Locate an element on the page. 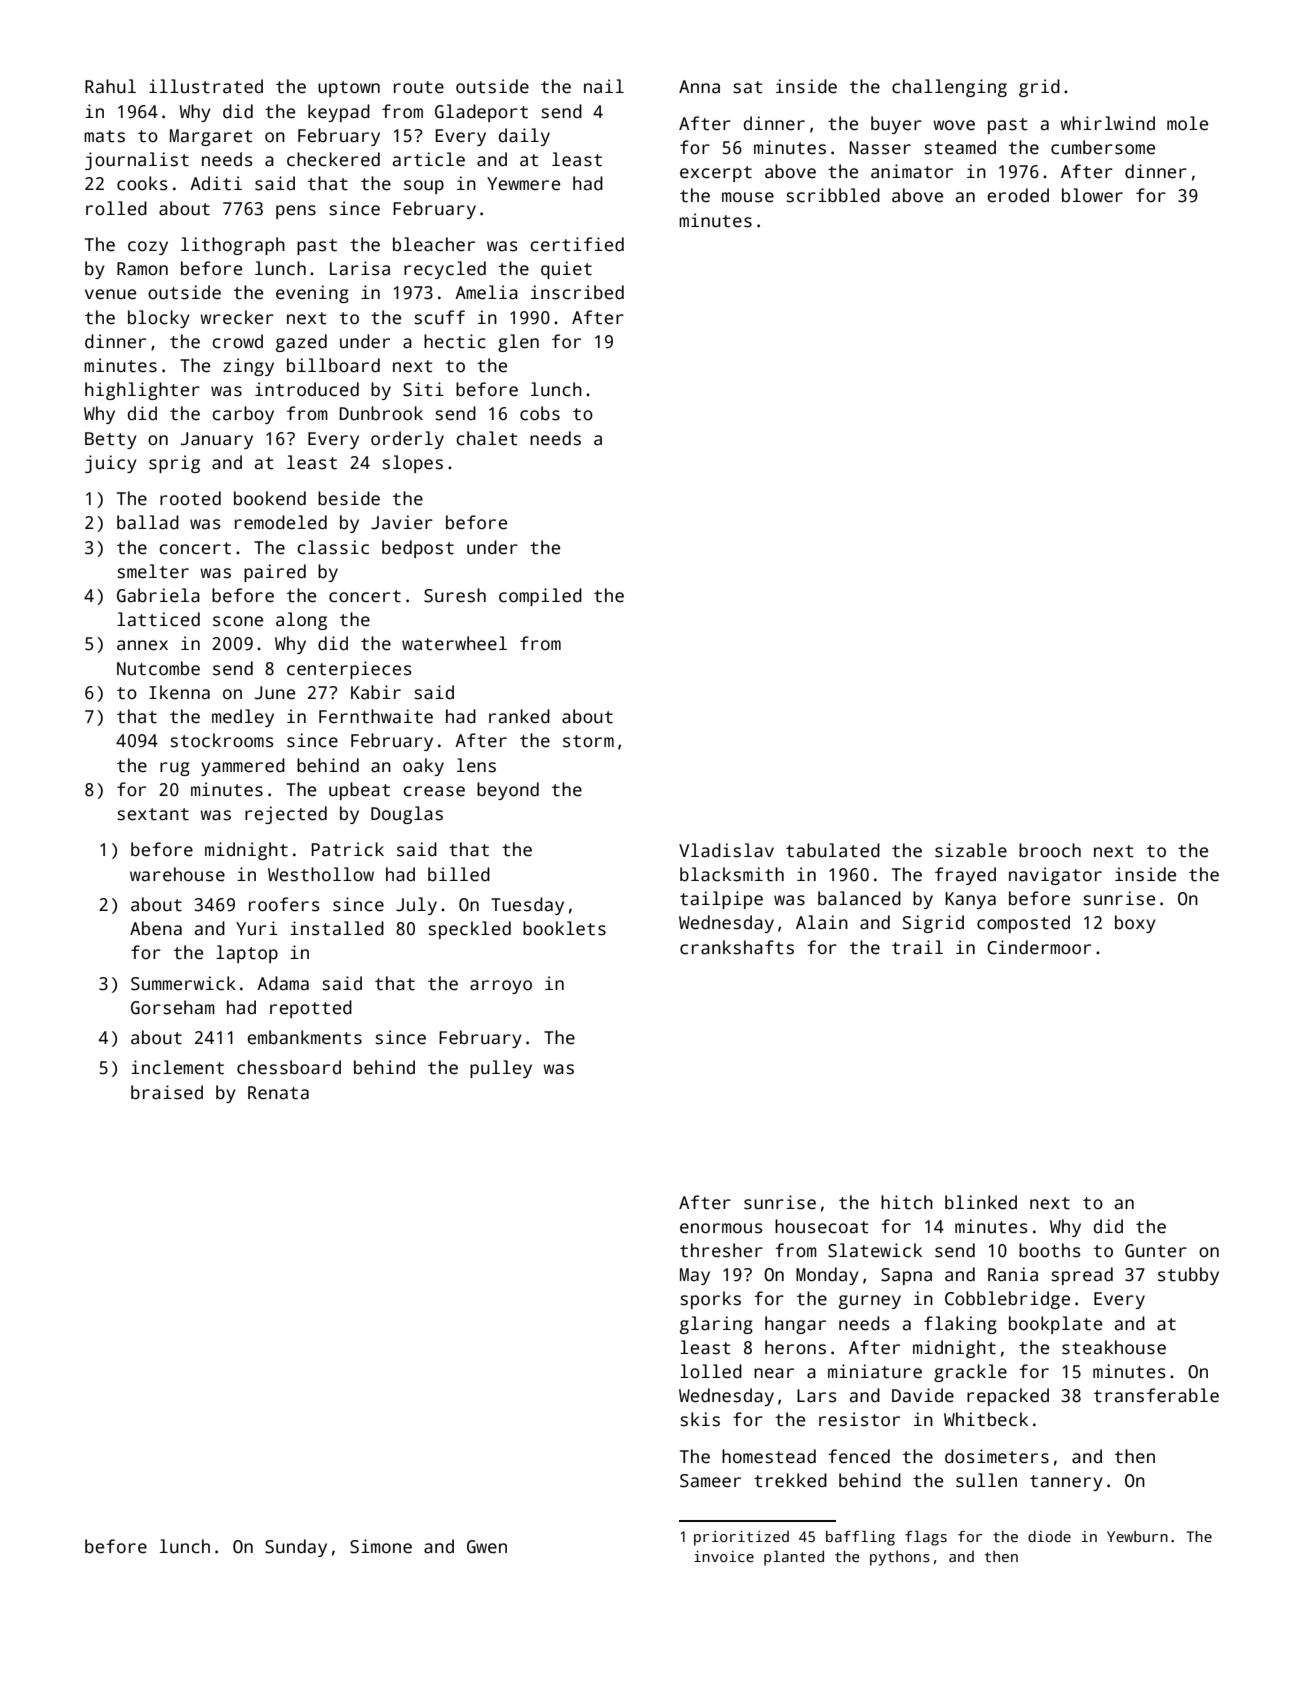 Image resolution: width=1311 pixels, height=1697 pixels. Gorseham is located at coordinates (173, 1007).
